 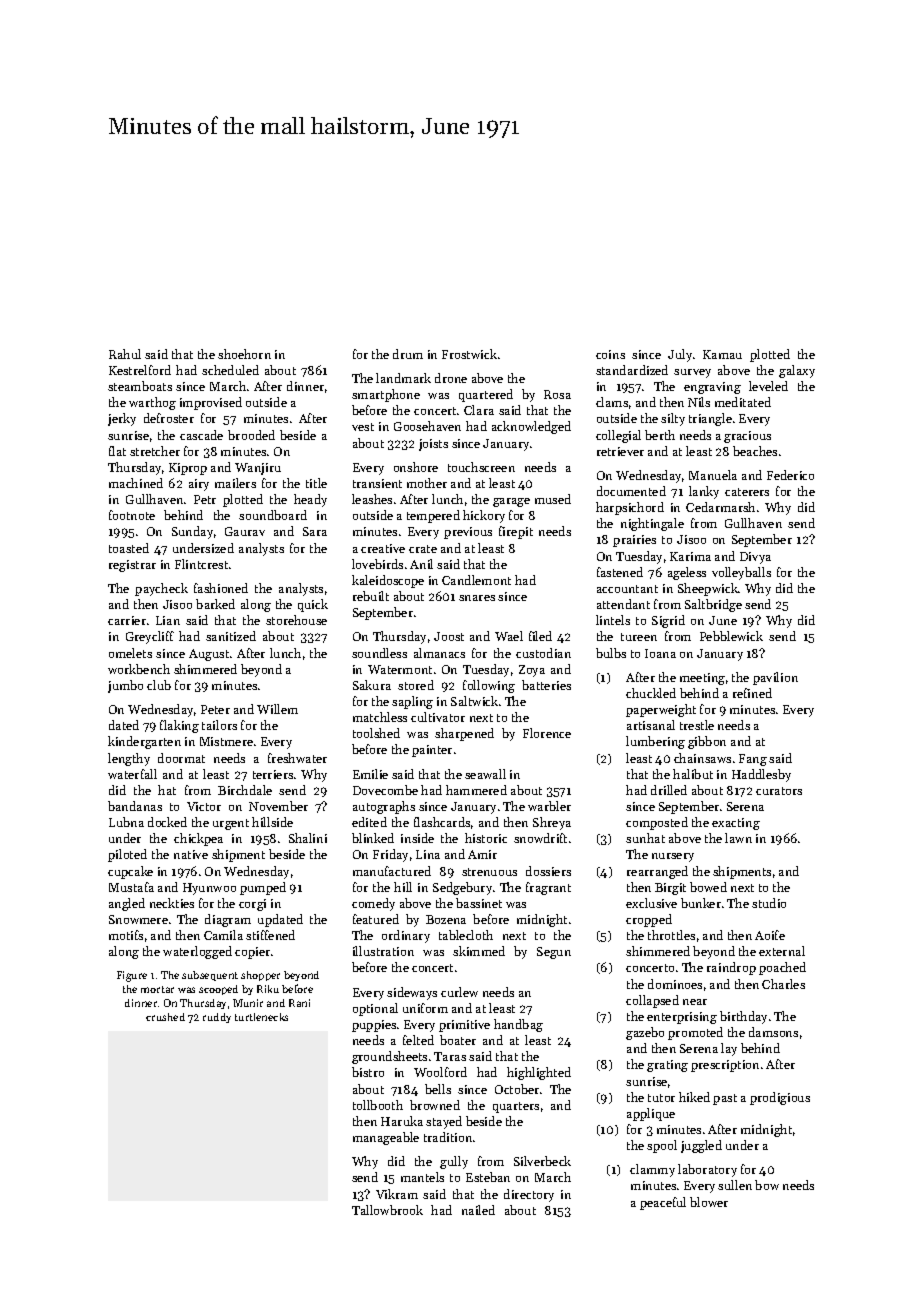 What do you see at coordinates (540, 636) in the screenshot?
I see `filed` at bounding box center [540, 636].
